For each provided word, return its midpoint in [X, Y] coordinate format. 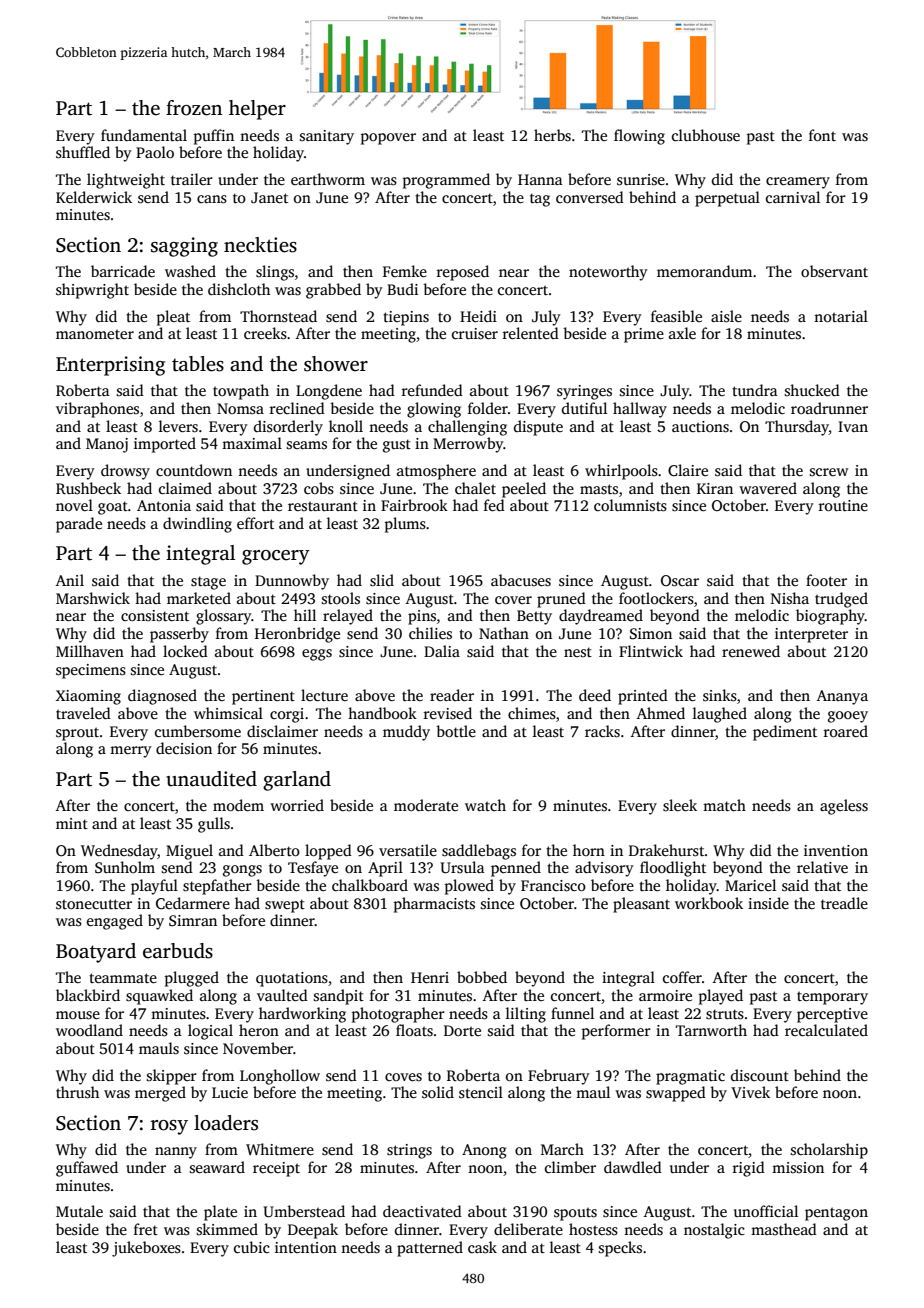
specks [620, 1249]
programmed [446, 181]
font [822, 135]
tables [198, 364]
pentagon [836, 1214]
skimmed [227, 1229]
